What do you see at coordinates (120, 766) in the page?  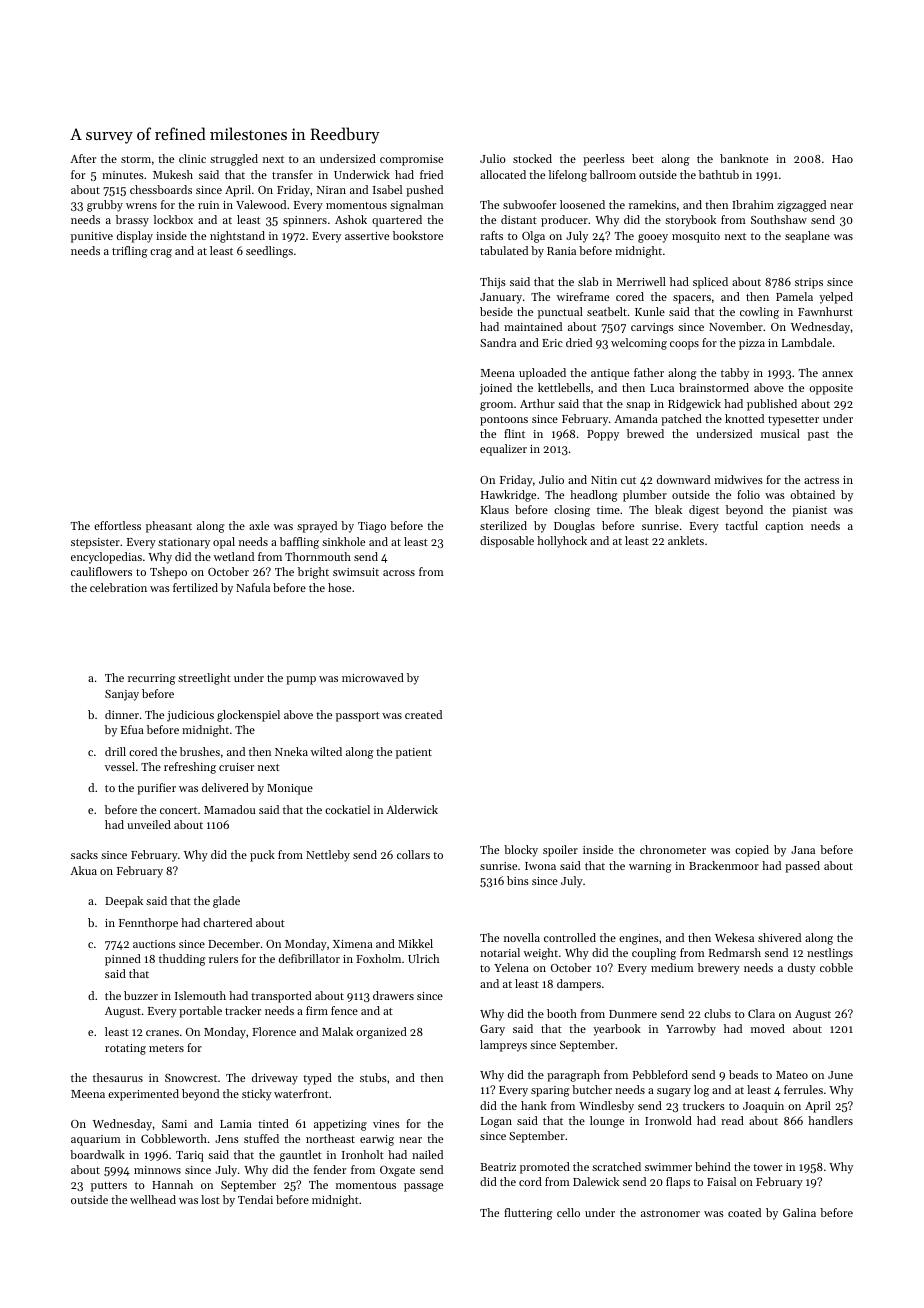 I see `vessel` at bounding box center [120, 766].
